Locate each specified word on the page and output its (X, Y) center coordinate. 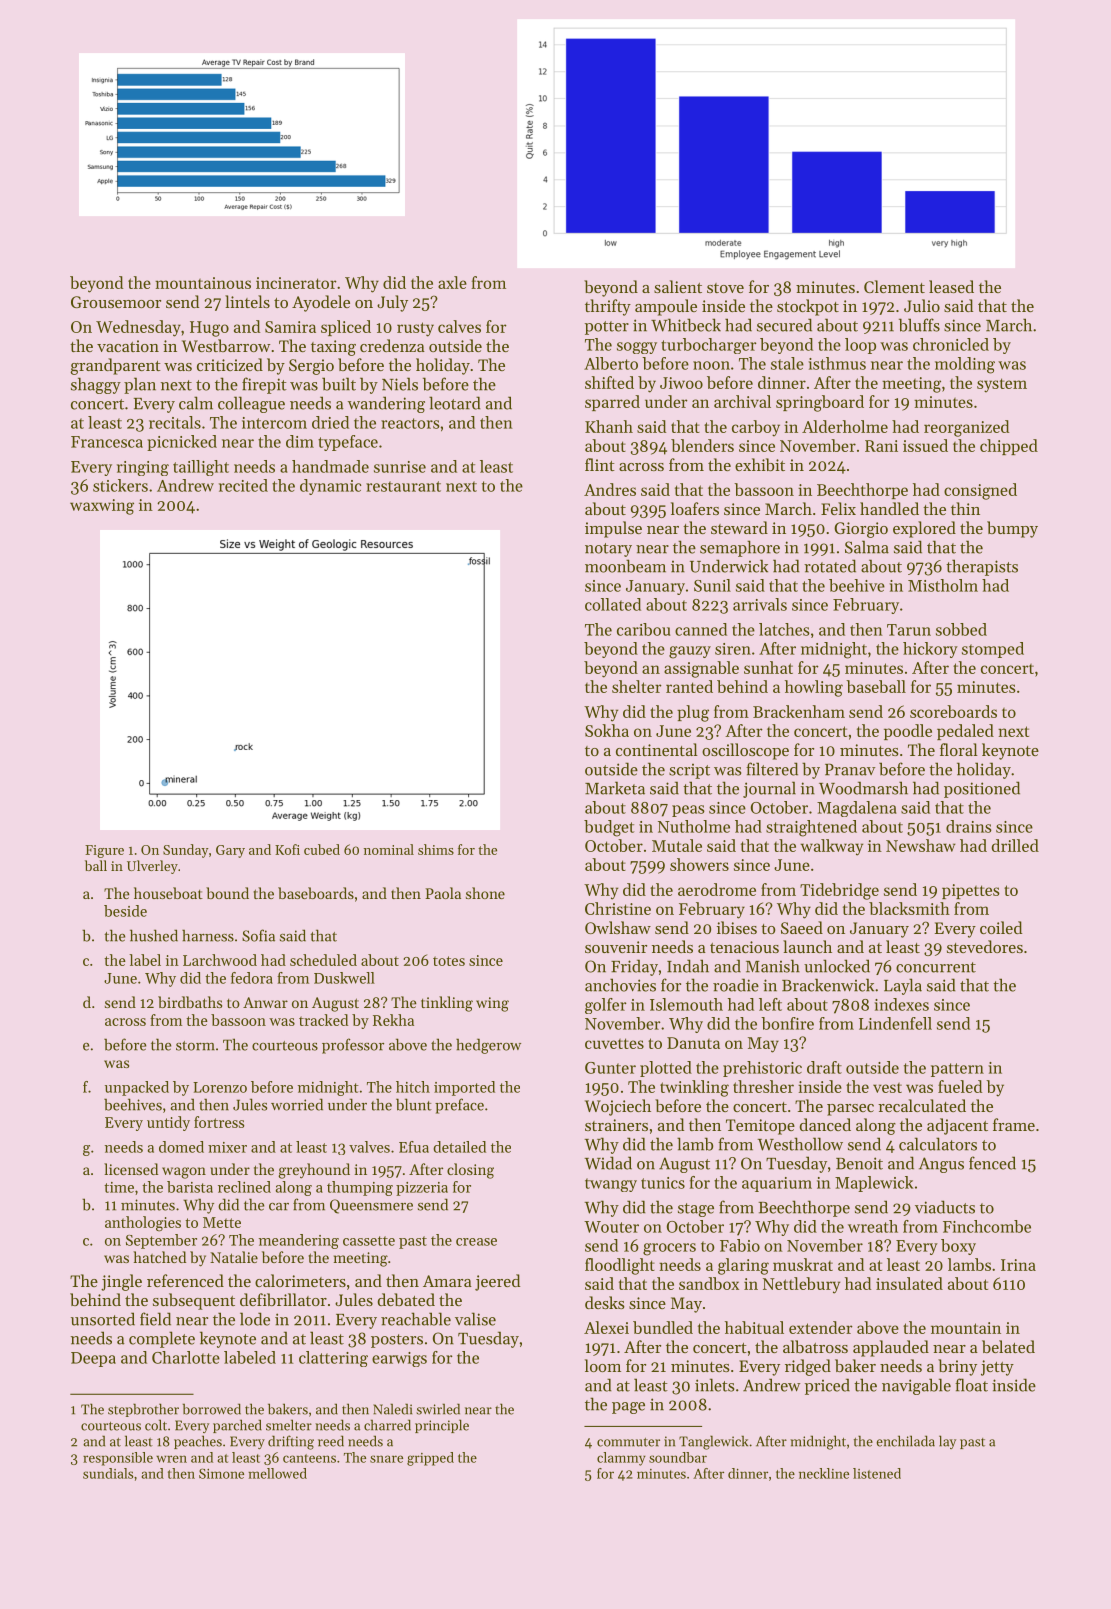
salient (678, 286)
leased (951, 286)
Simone (221, 1473)
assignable (701, 669)
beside (125, 911)
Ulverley (152, 867)
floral (959, 749)
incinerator (296, 283)
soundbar (678, 1457)
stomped (993, 650)
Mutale (677, 845)
